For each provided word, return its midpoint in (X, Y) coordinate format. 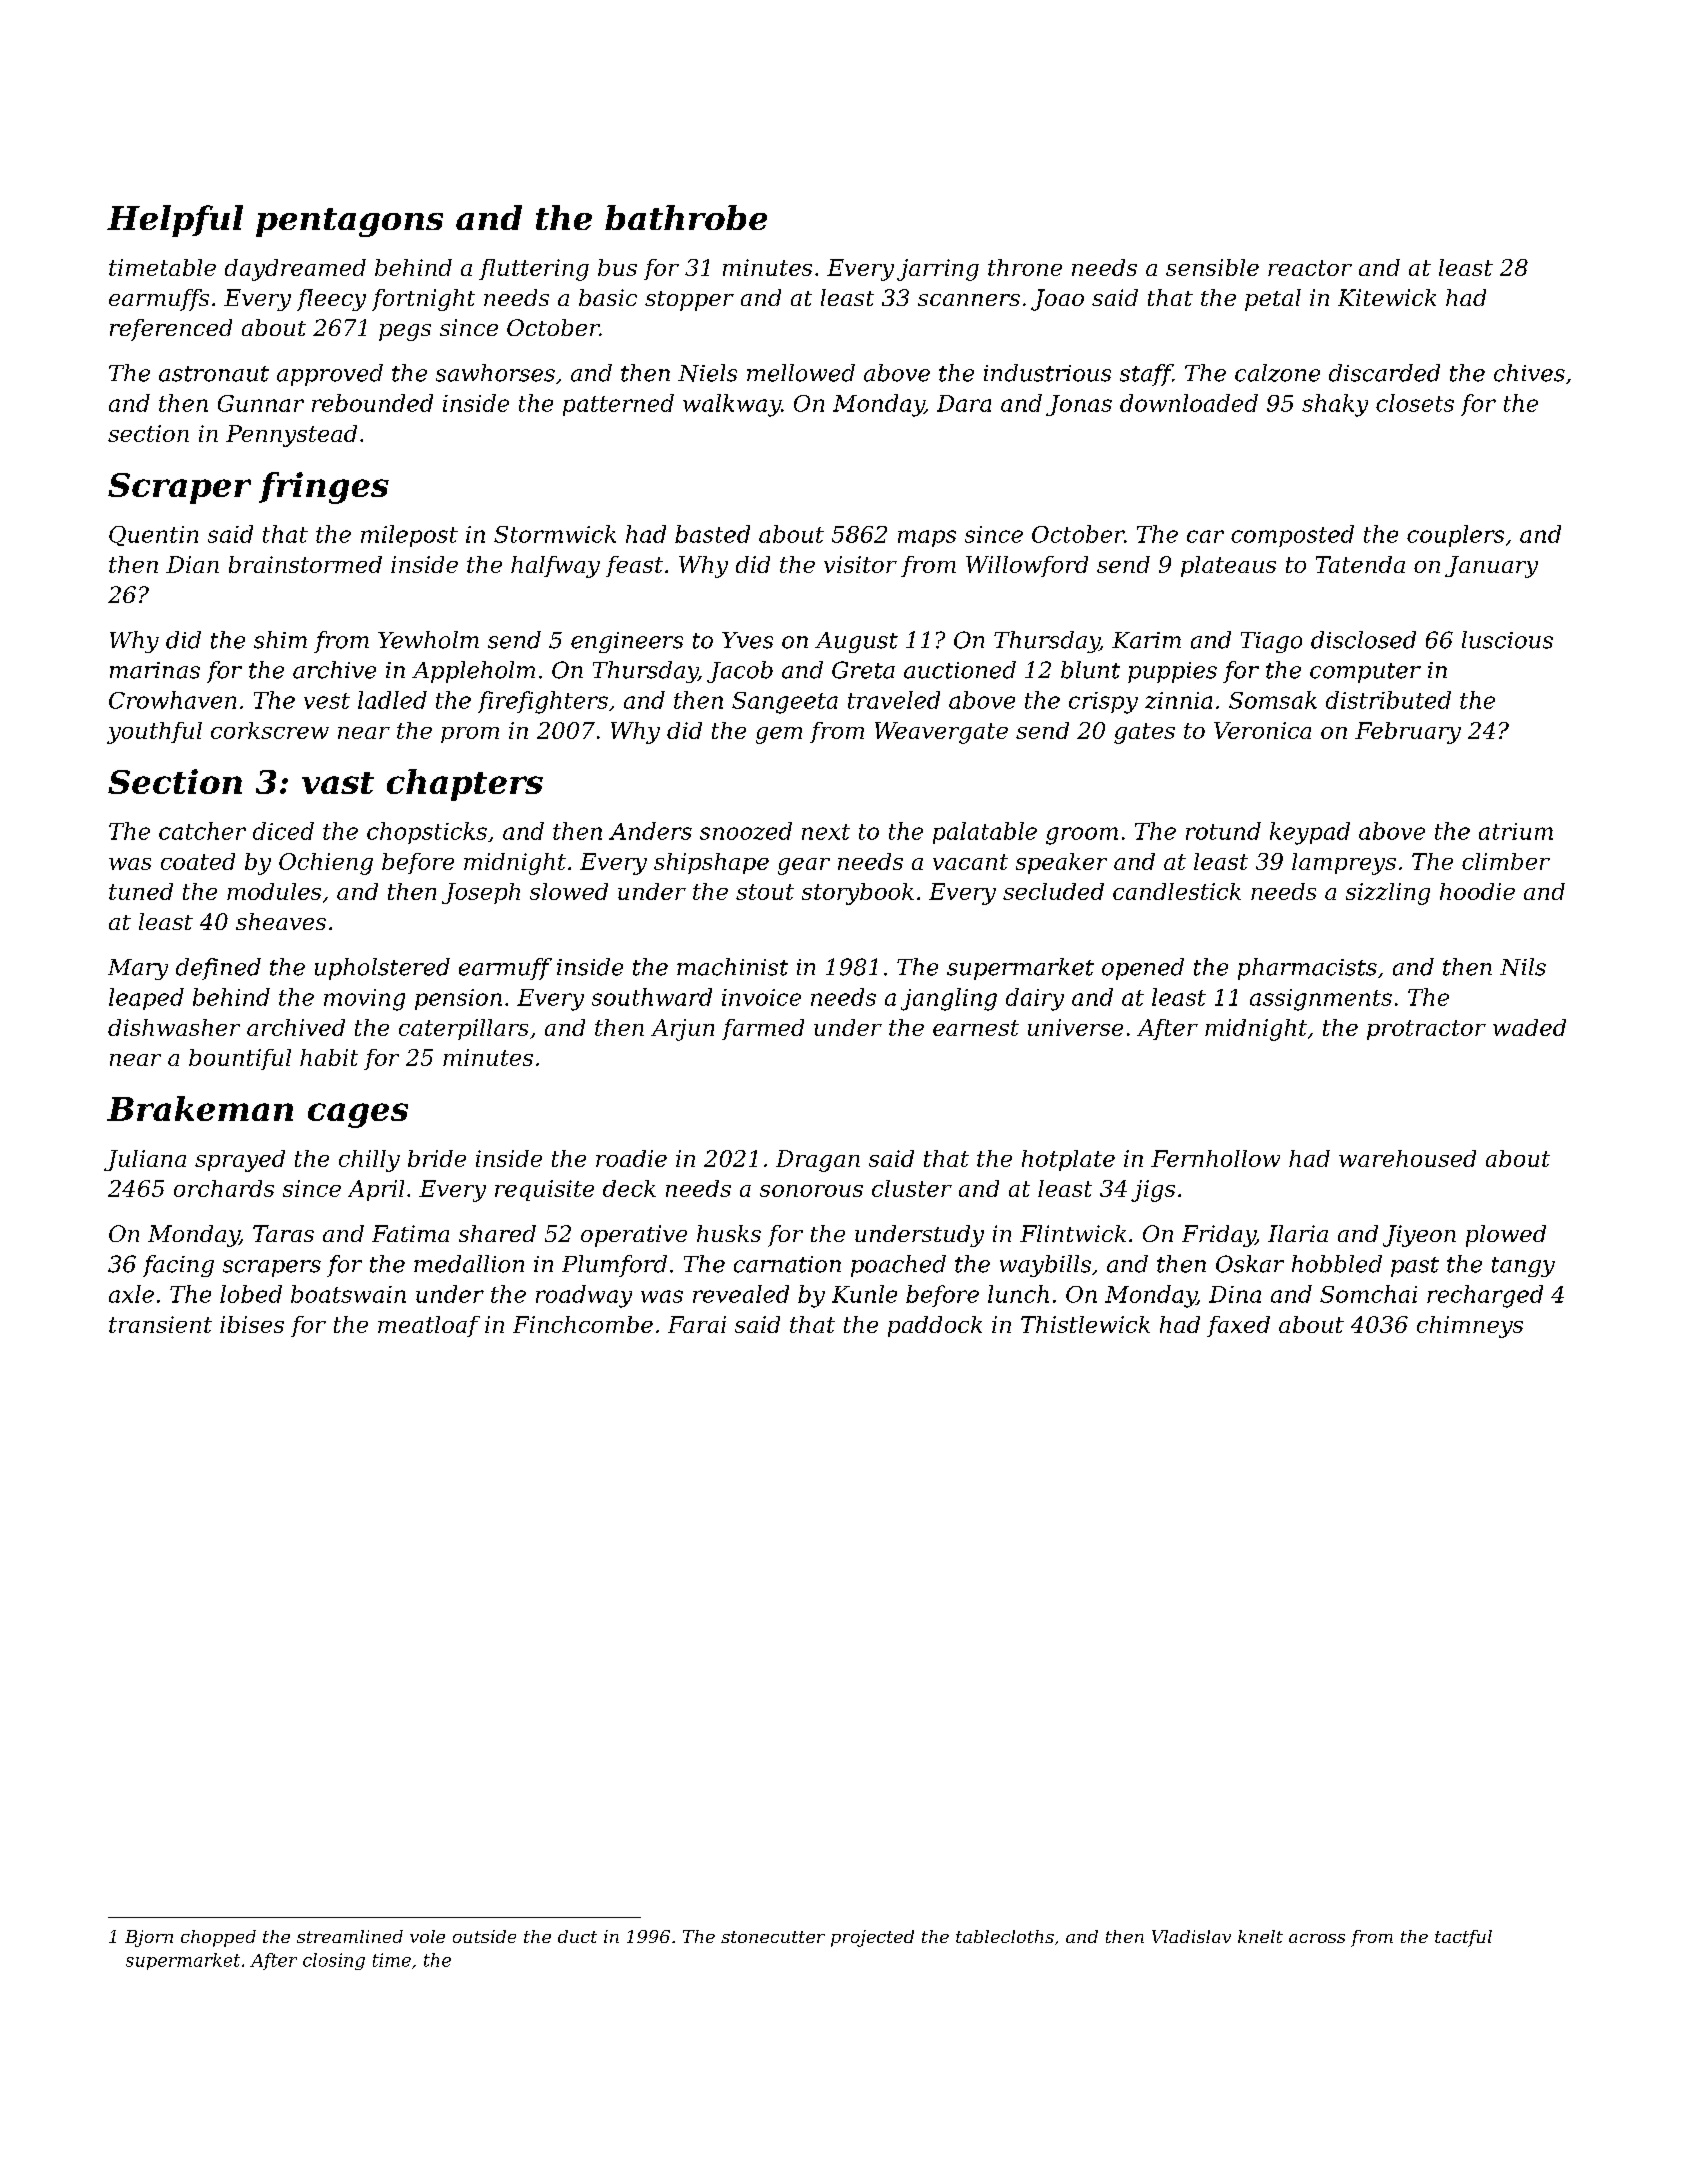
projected (872, 1938)
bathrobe (686, 217)
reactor (1310, 268)
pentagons (349, 222)
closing (334, 1961)
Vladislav (1191, 1936)
